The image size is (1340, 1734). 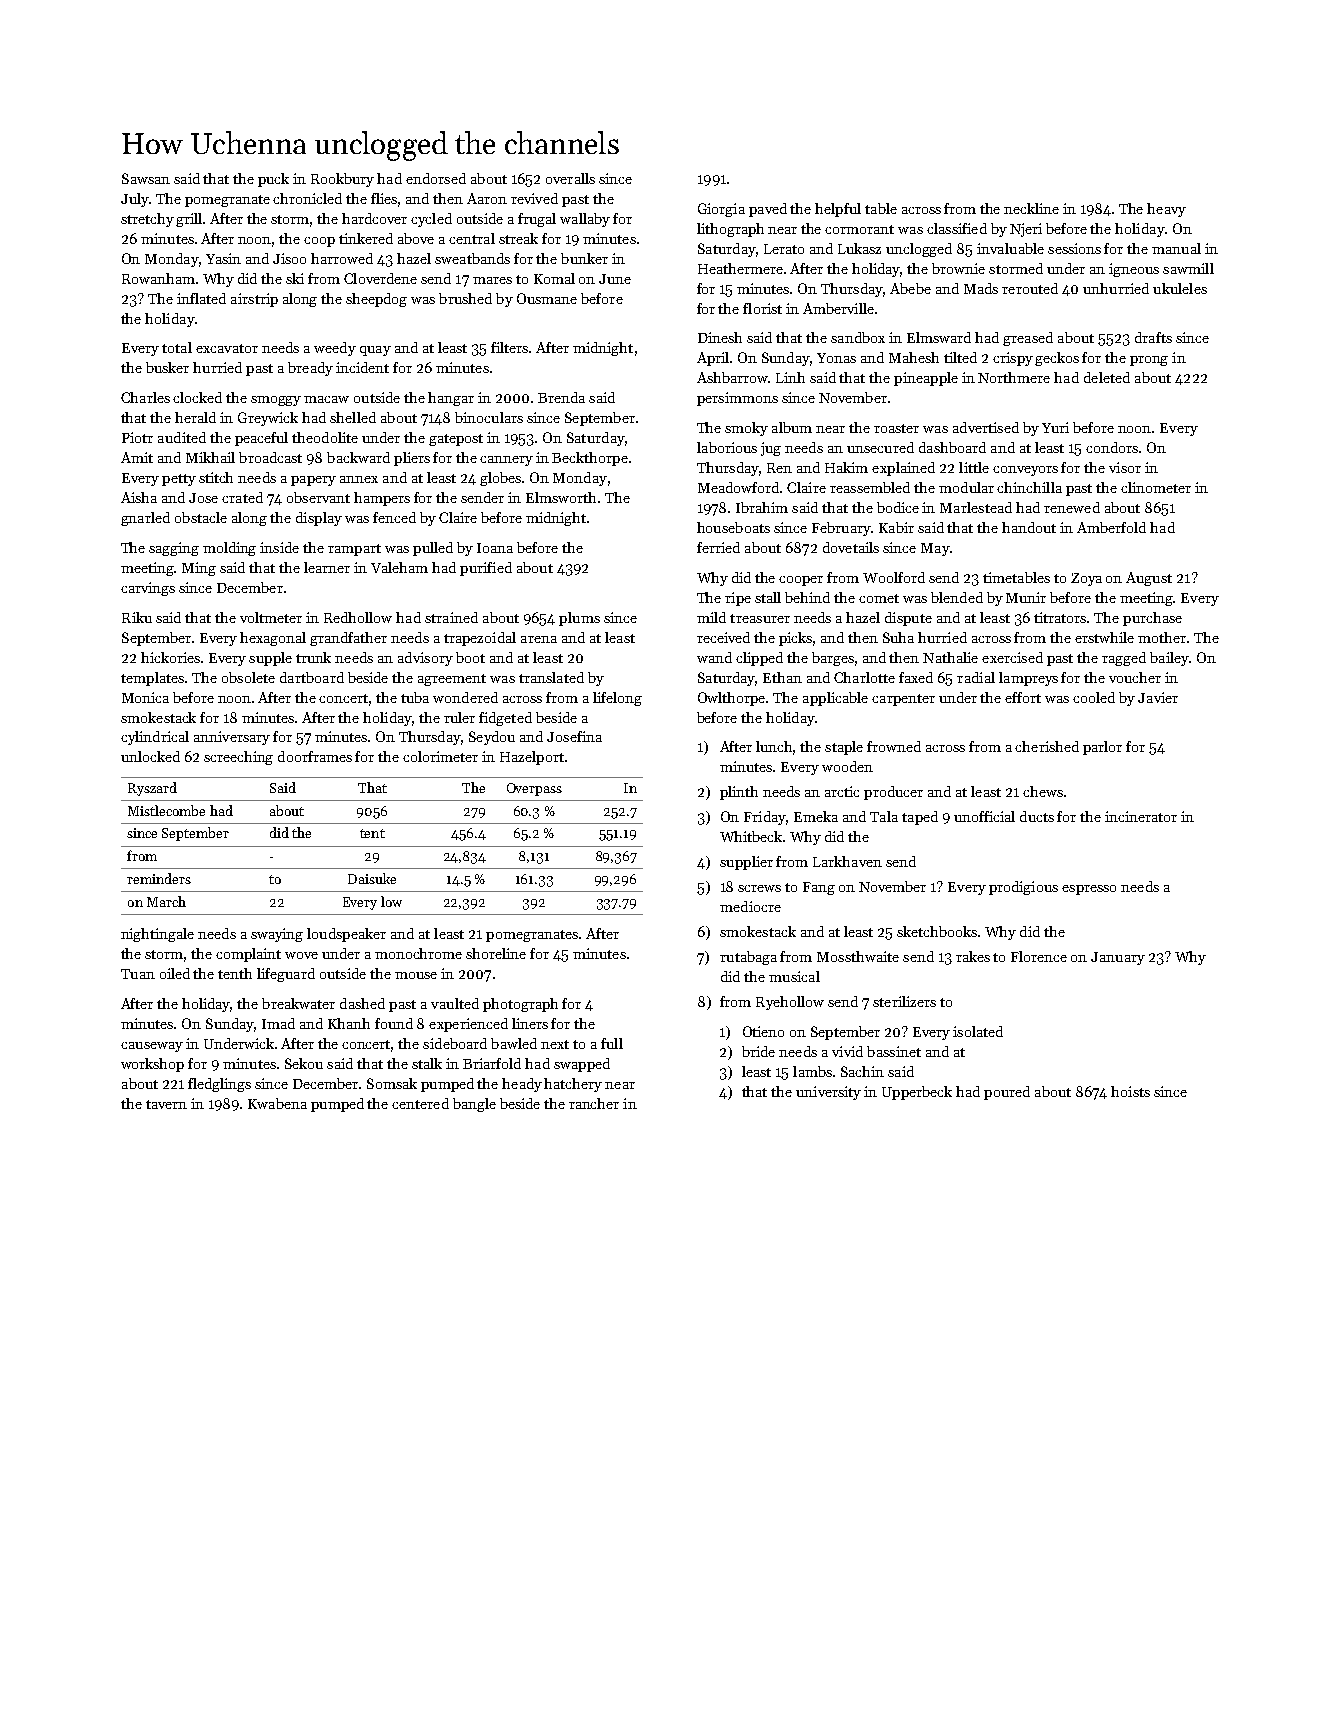 What do you see at coordinates (579, 619) in the screenshot?
I see `plums` at bounding box center [579, 619].
